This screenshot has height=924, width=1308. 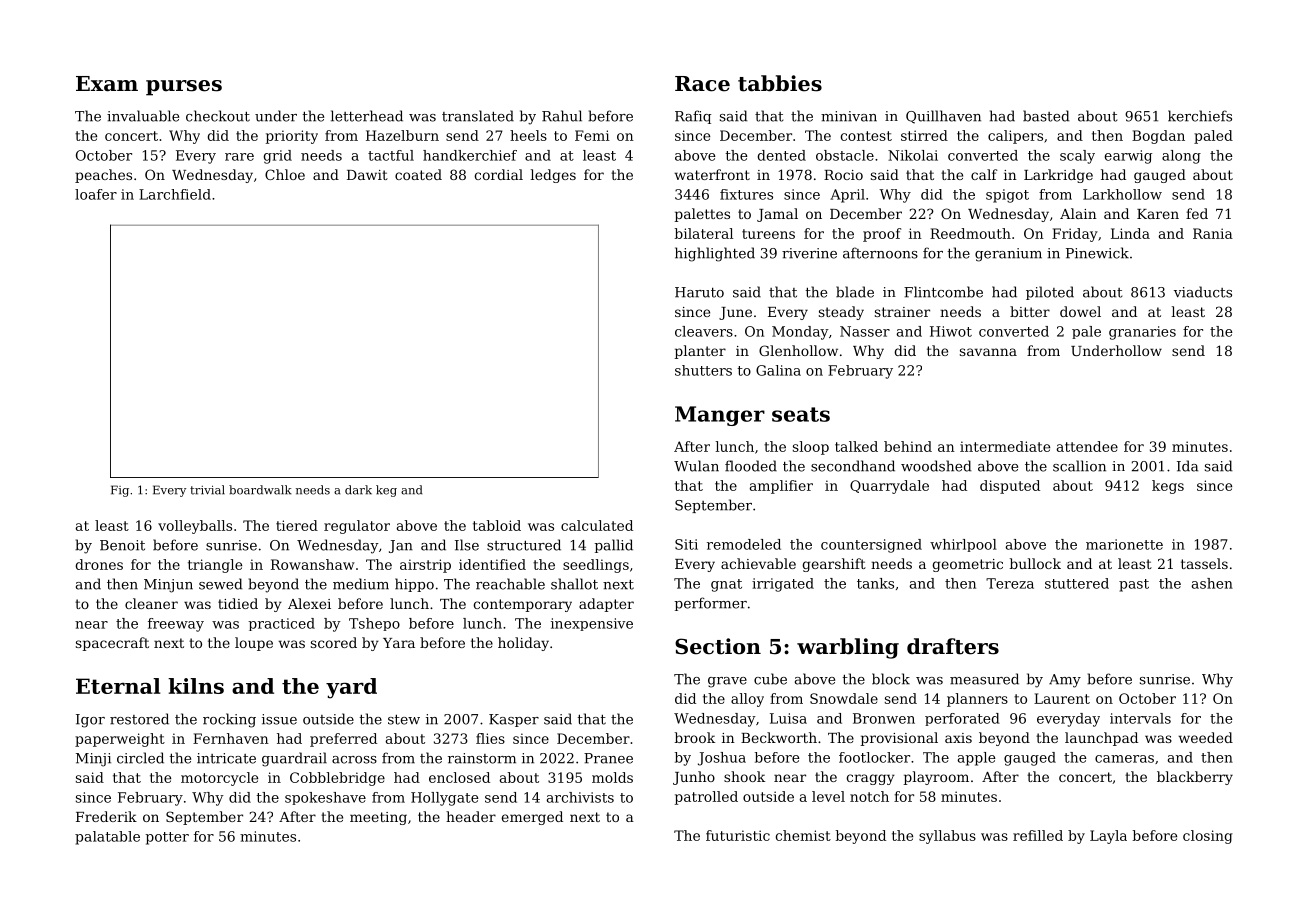 What do you see at coordinates (1038, 835) in the screenshot?
I see `refilled` at bounding box center [1038, 835].
